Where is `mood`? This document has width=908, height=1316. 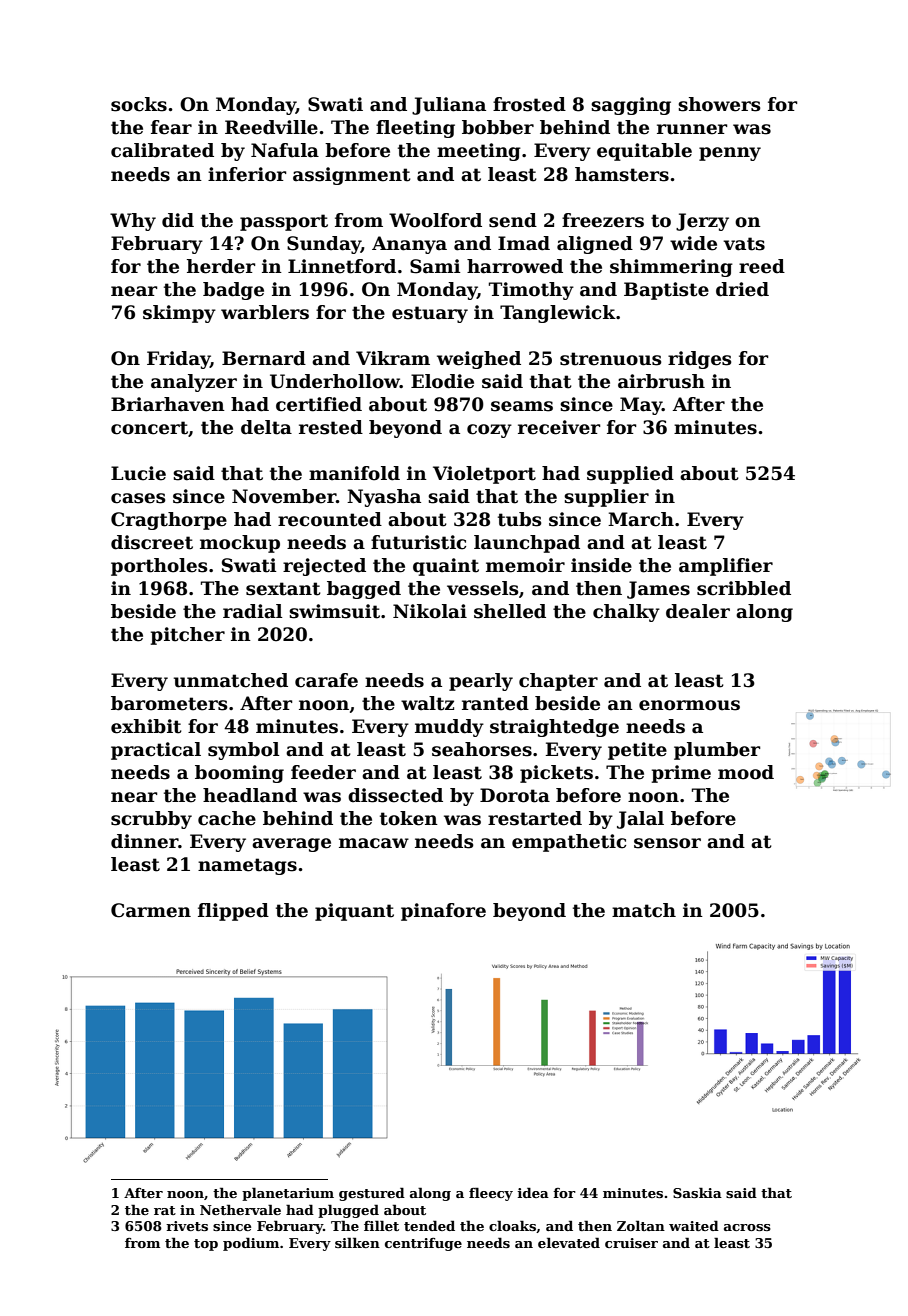 mood is located at coordinates (746, 772).
